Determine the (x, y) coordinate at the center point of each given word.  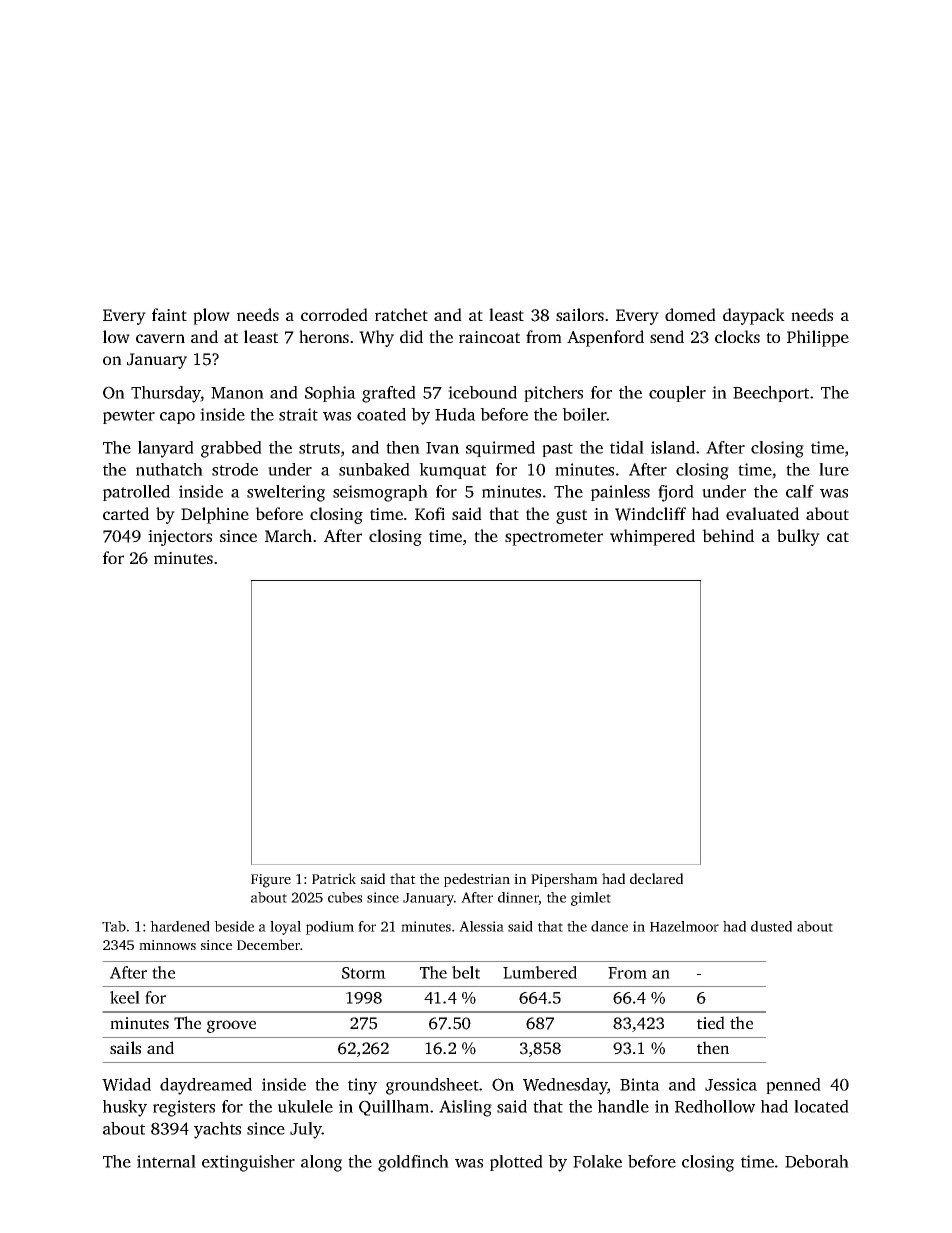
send (667, 336)
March (288, 535)
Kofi (430, 513)
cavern (160, 338)
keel (125, 997)
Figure (271, 881)
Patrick (334, 878)
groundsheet (432, 1086)
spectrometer (554, 538)
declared (656, 878)
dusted (771, 926)
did (411, 336)
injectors (180, 538)
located (821, 1106)
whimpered (652, 537)
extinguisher (248, 1163)
